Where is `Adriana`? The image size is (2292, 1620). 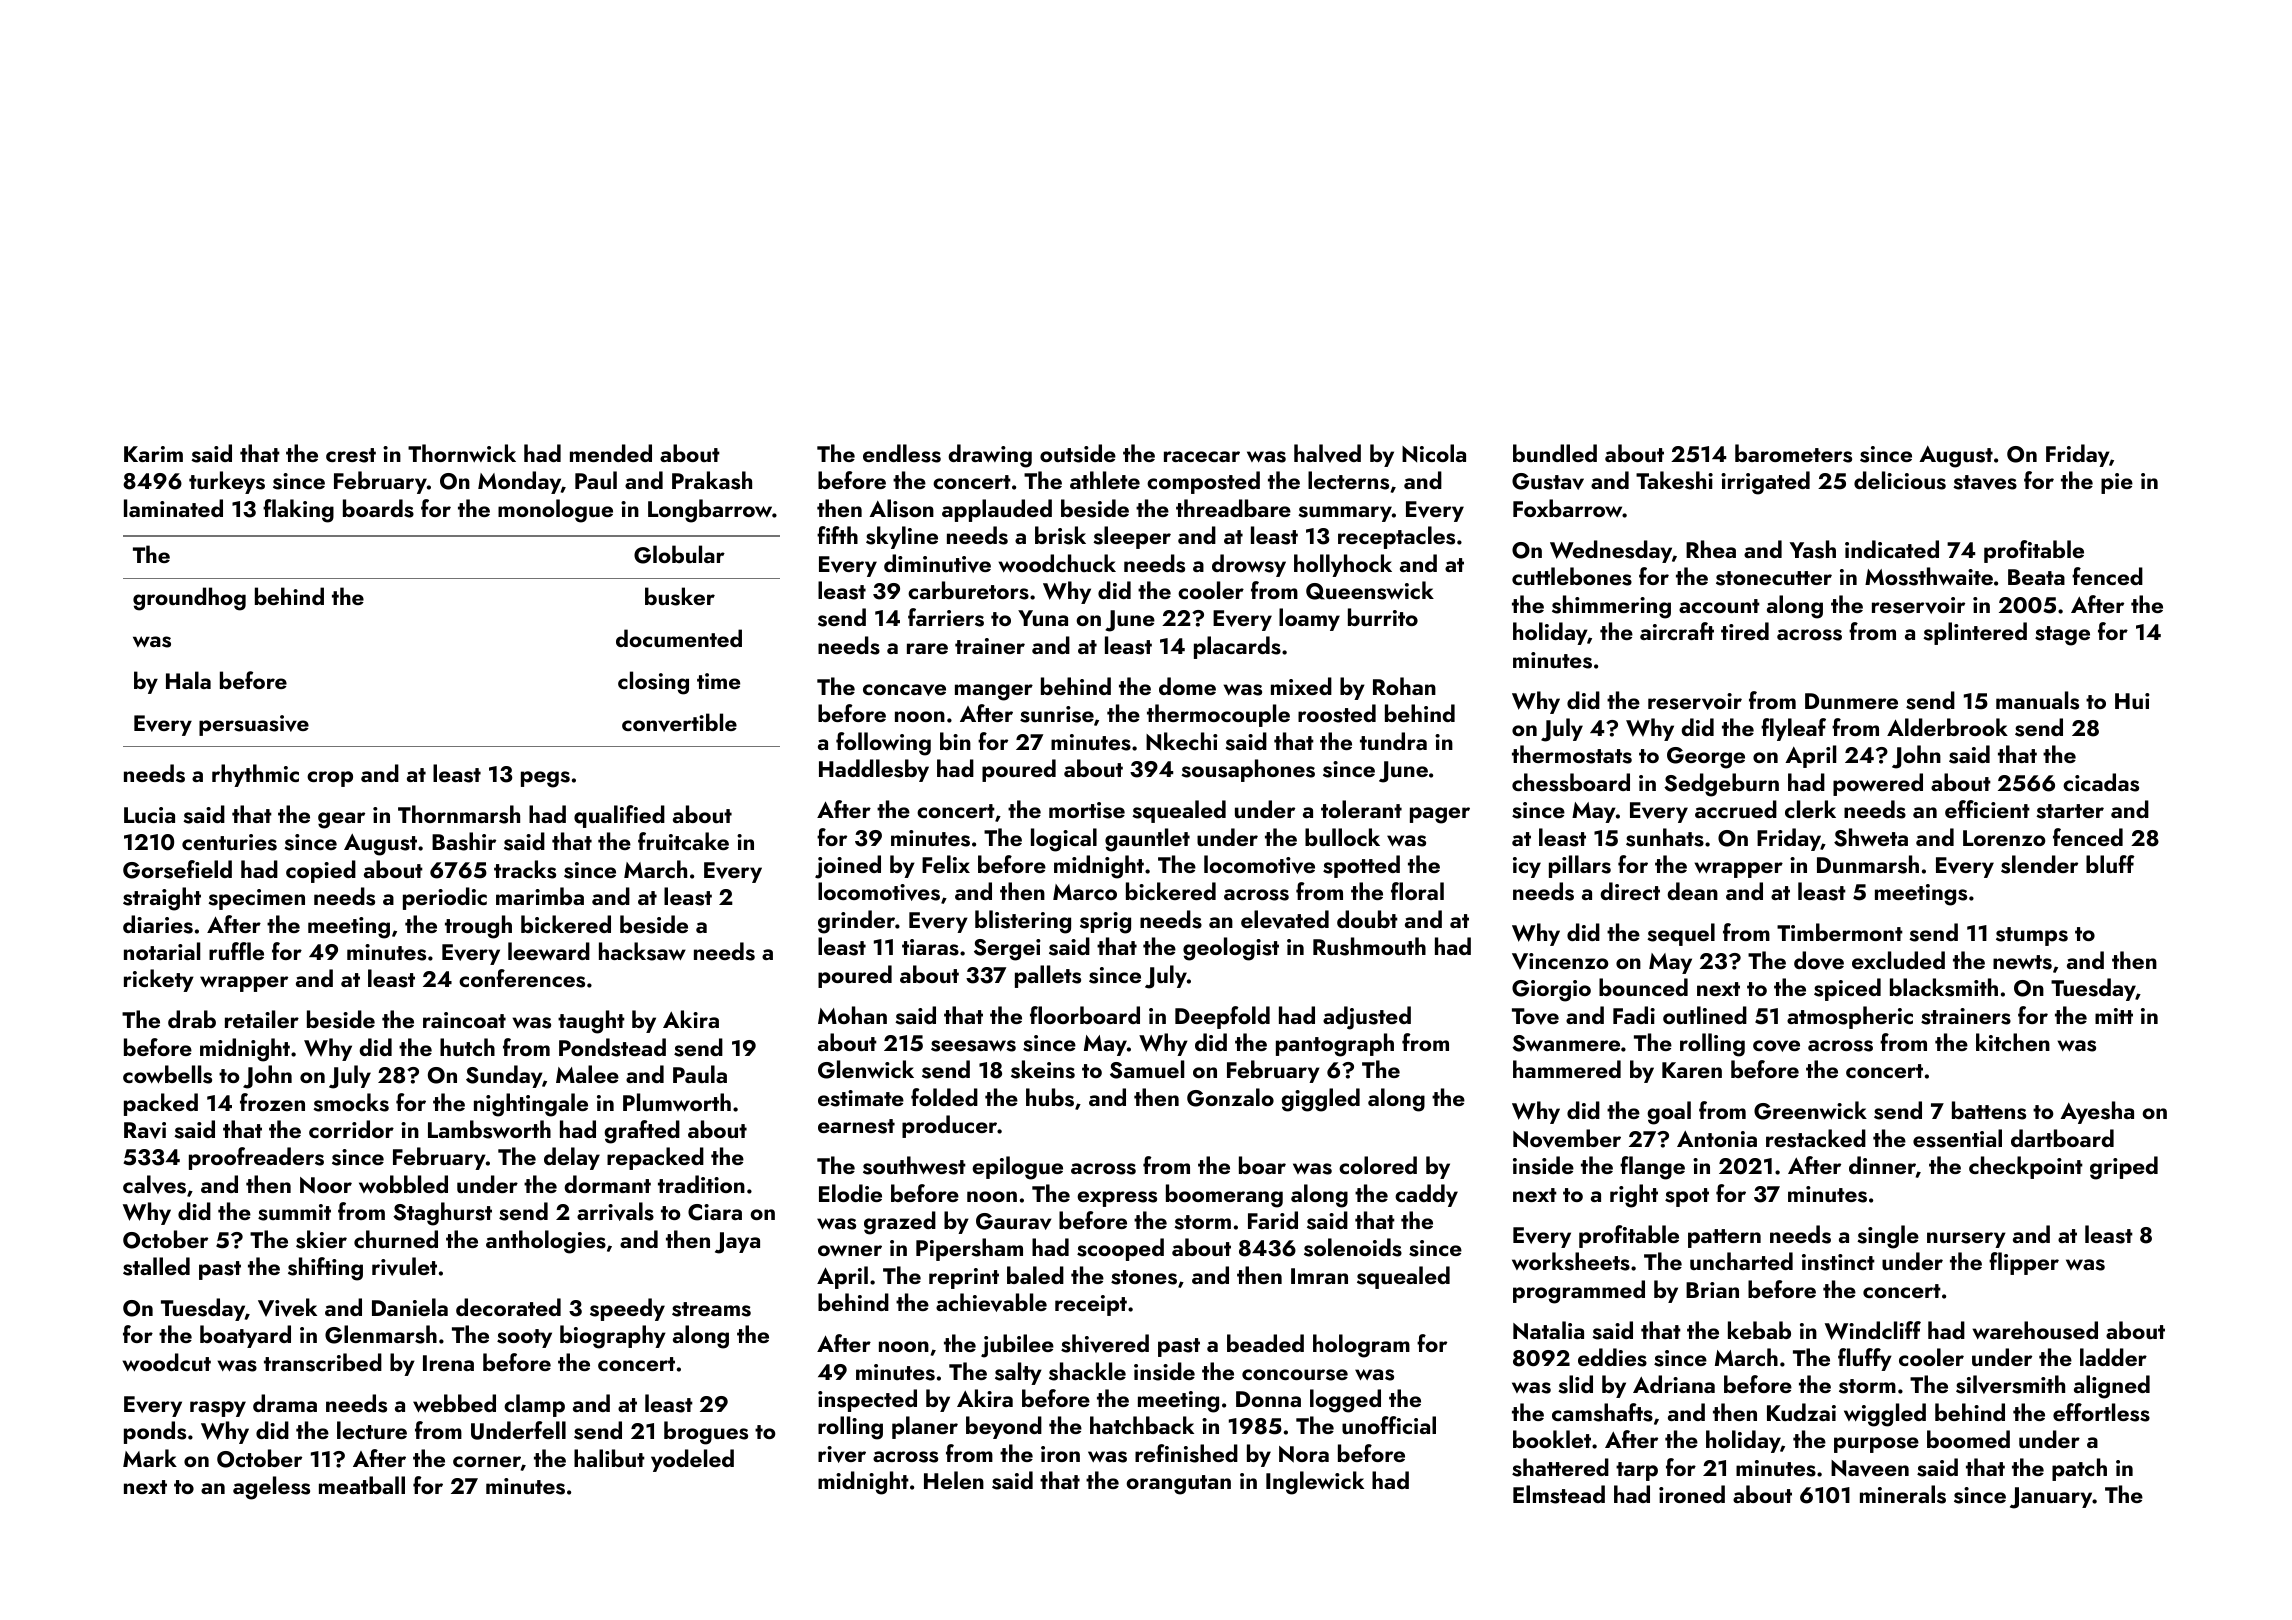
Adriana is located at coordinates (1674, 1384).
